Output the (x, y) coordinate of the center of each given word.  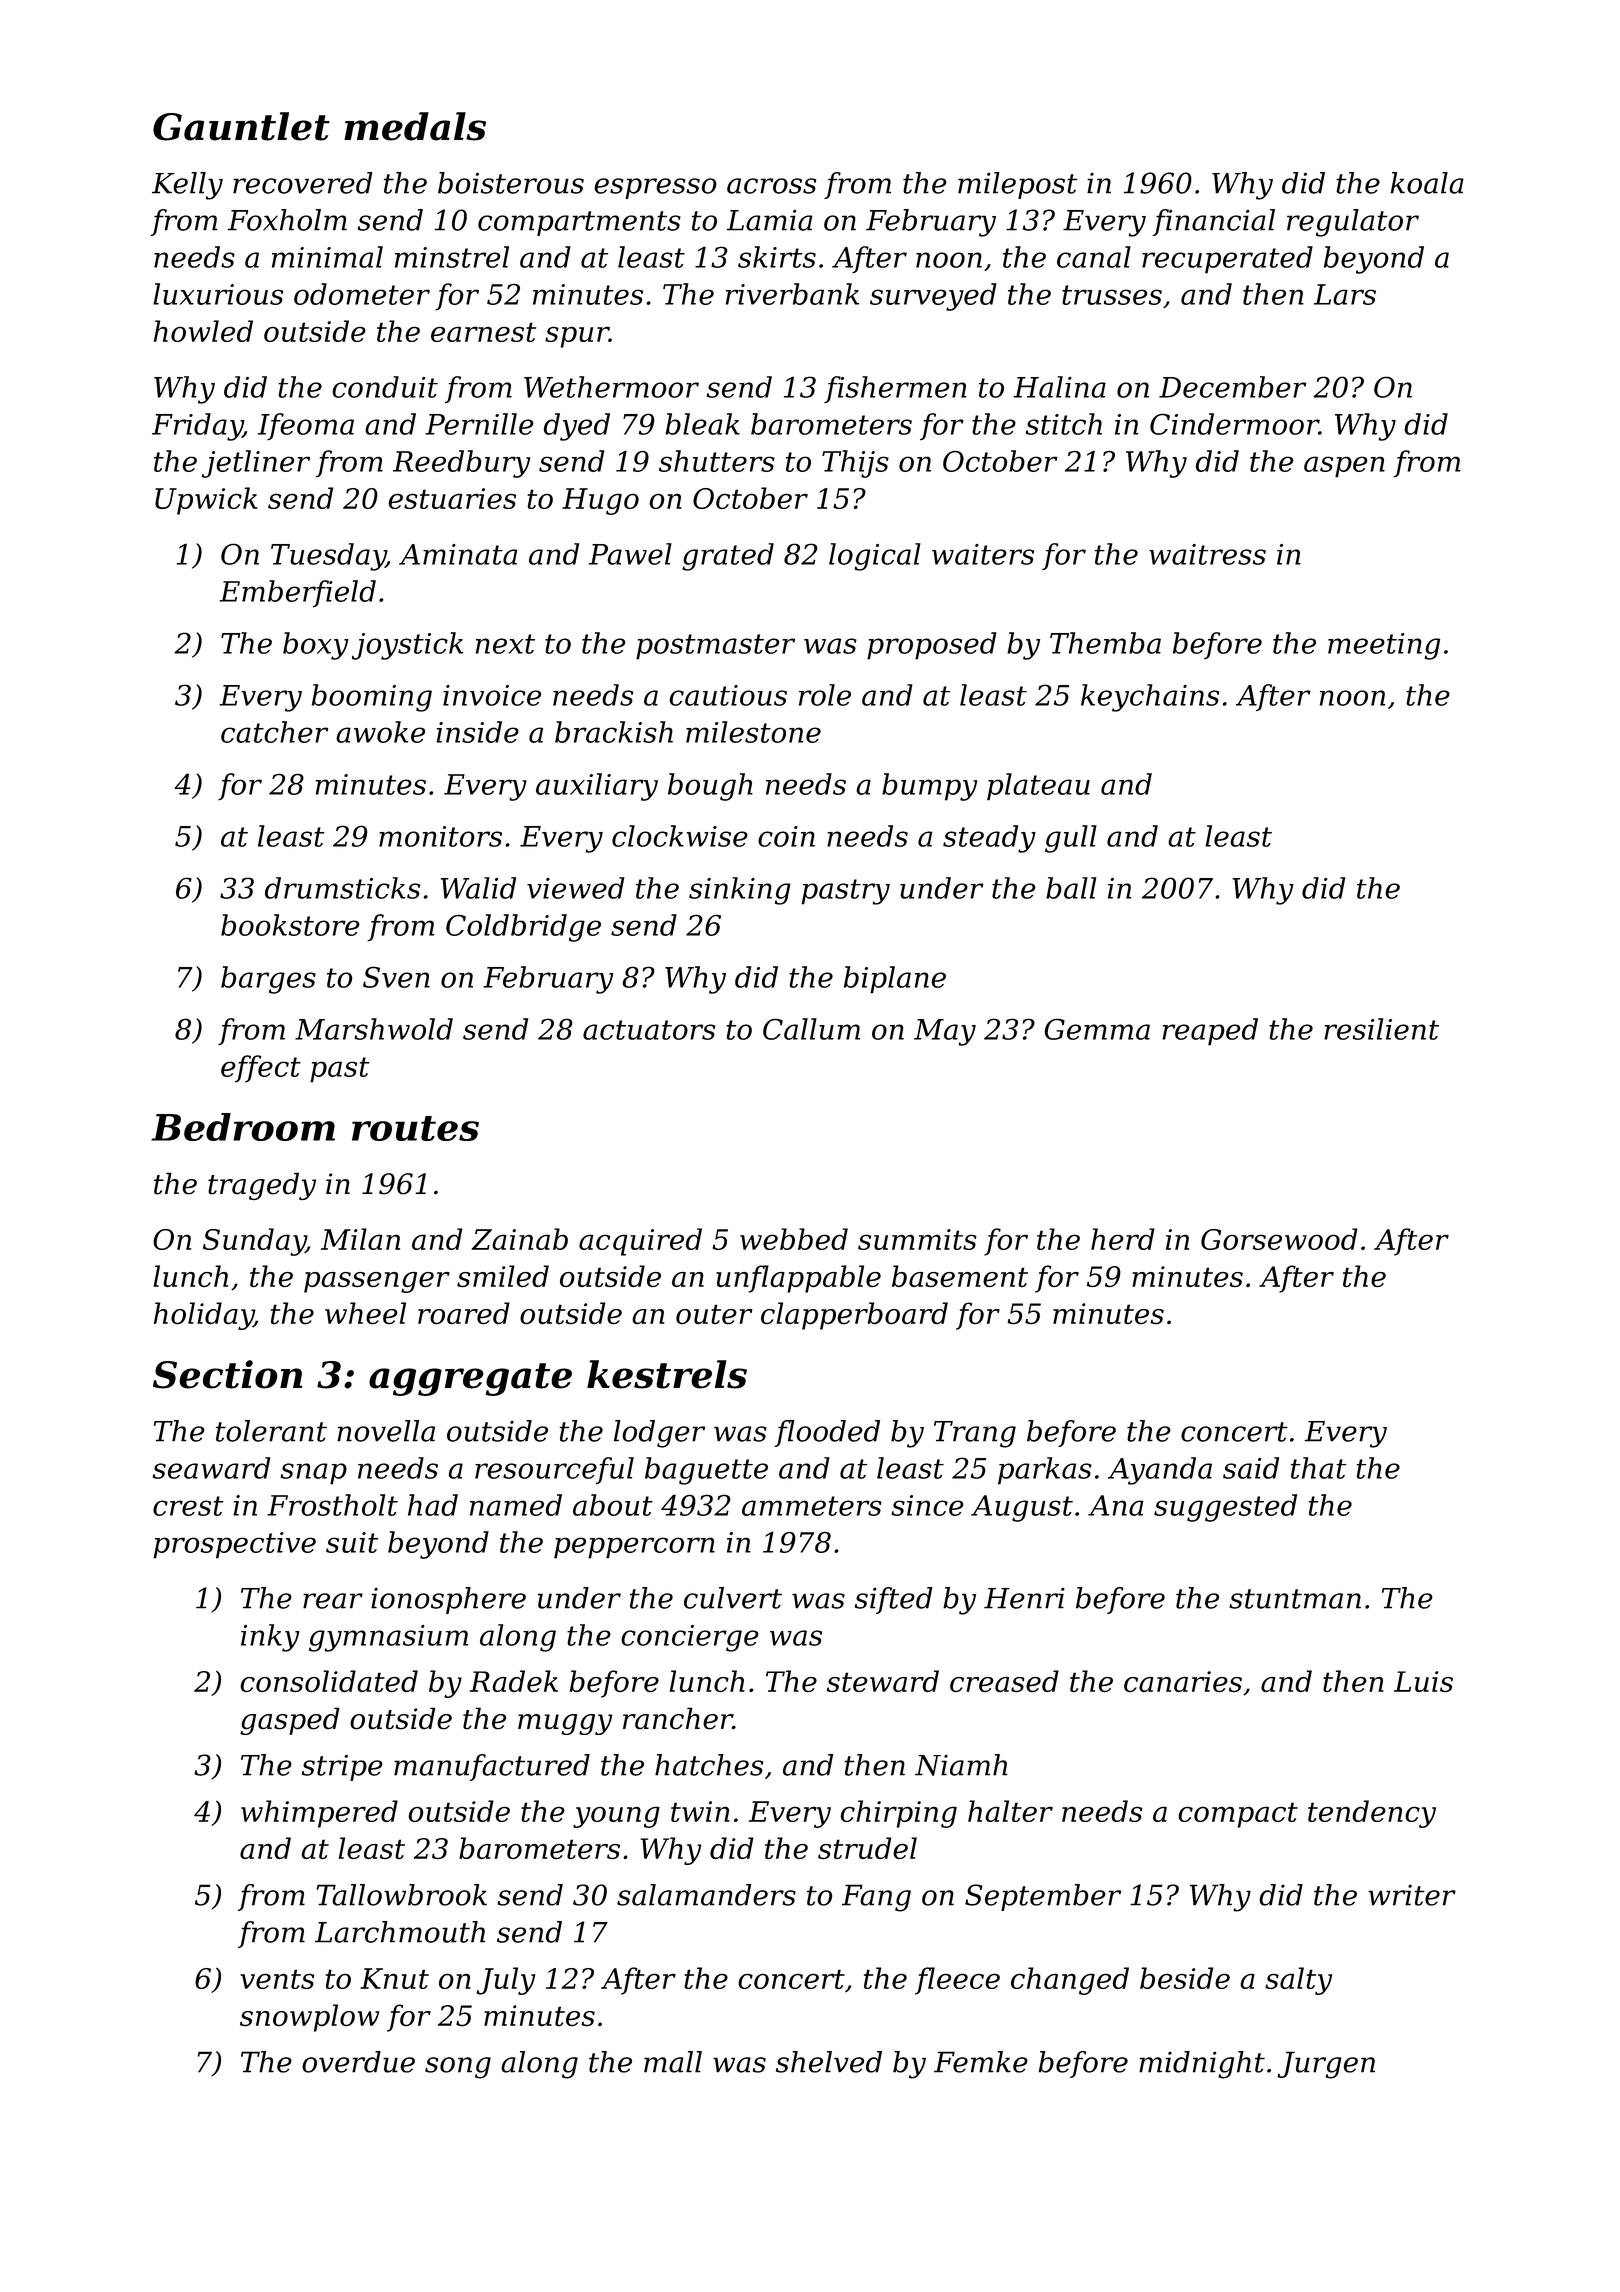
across (771, 186)
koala (1427, 183)
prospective (234, 1545)
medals (415, 126)
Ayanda (1160, 1471)
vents (277, 1979)
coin (786, 836)
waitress (1207, 554)
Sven (396, 977)
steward (883, 1681)
